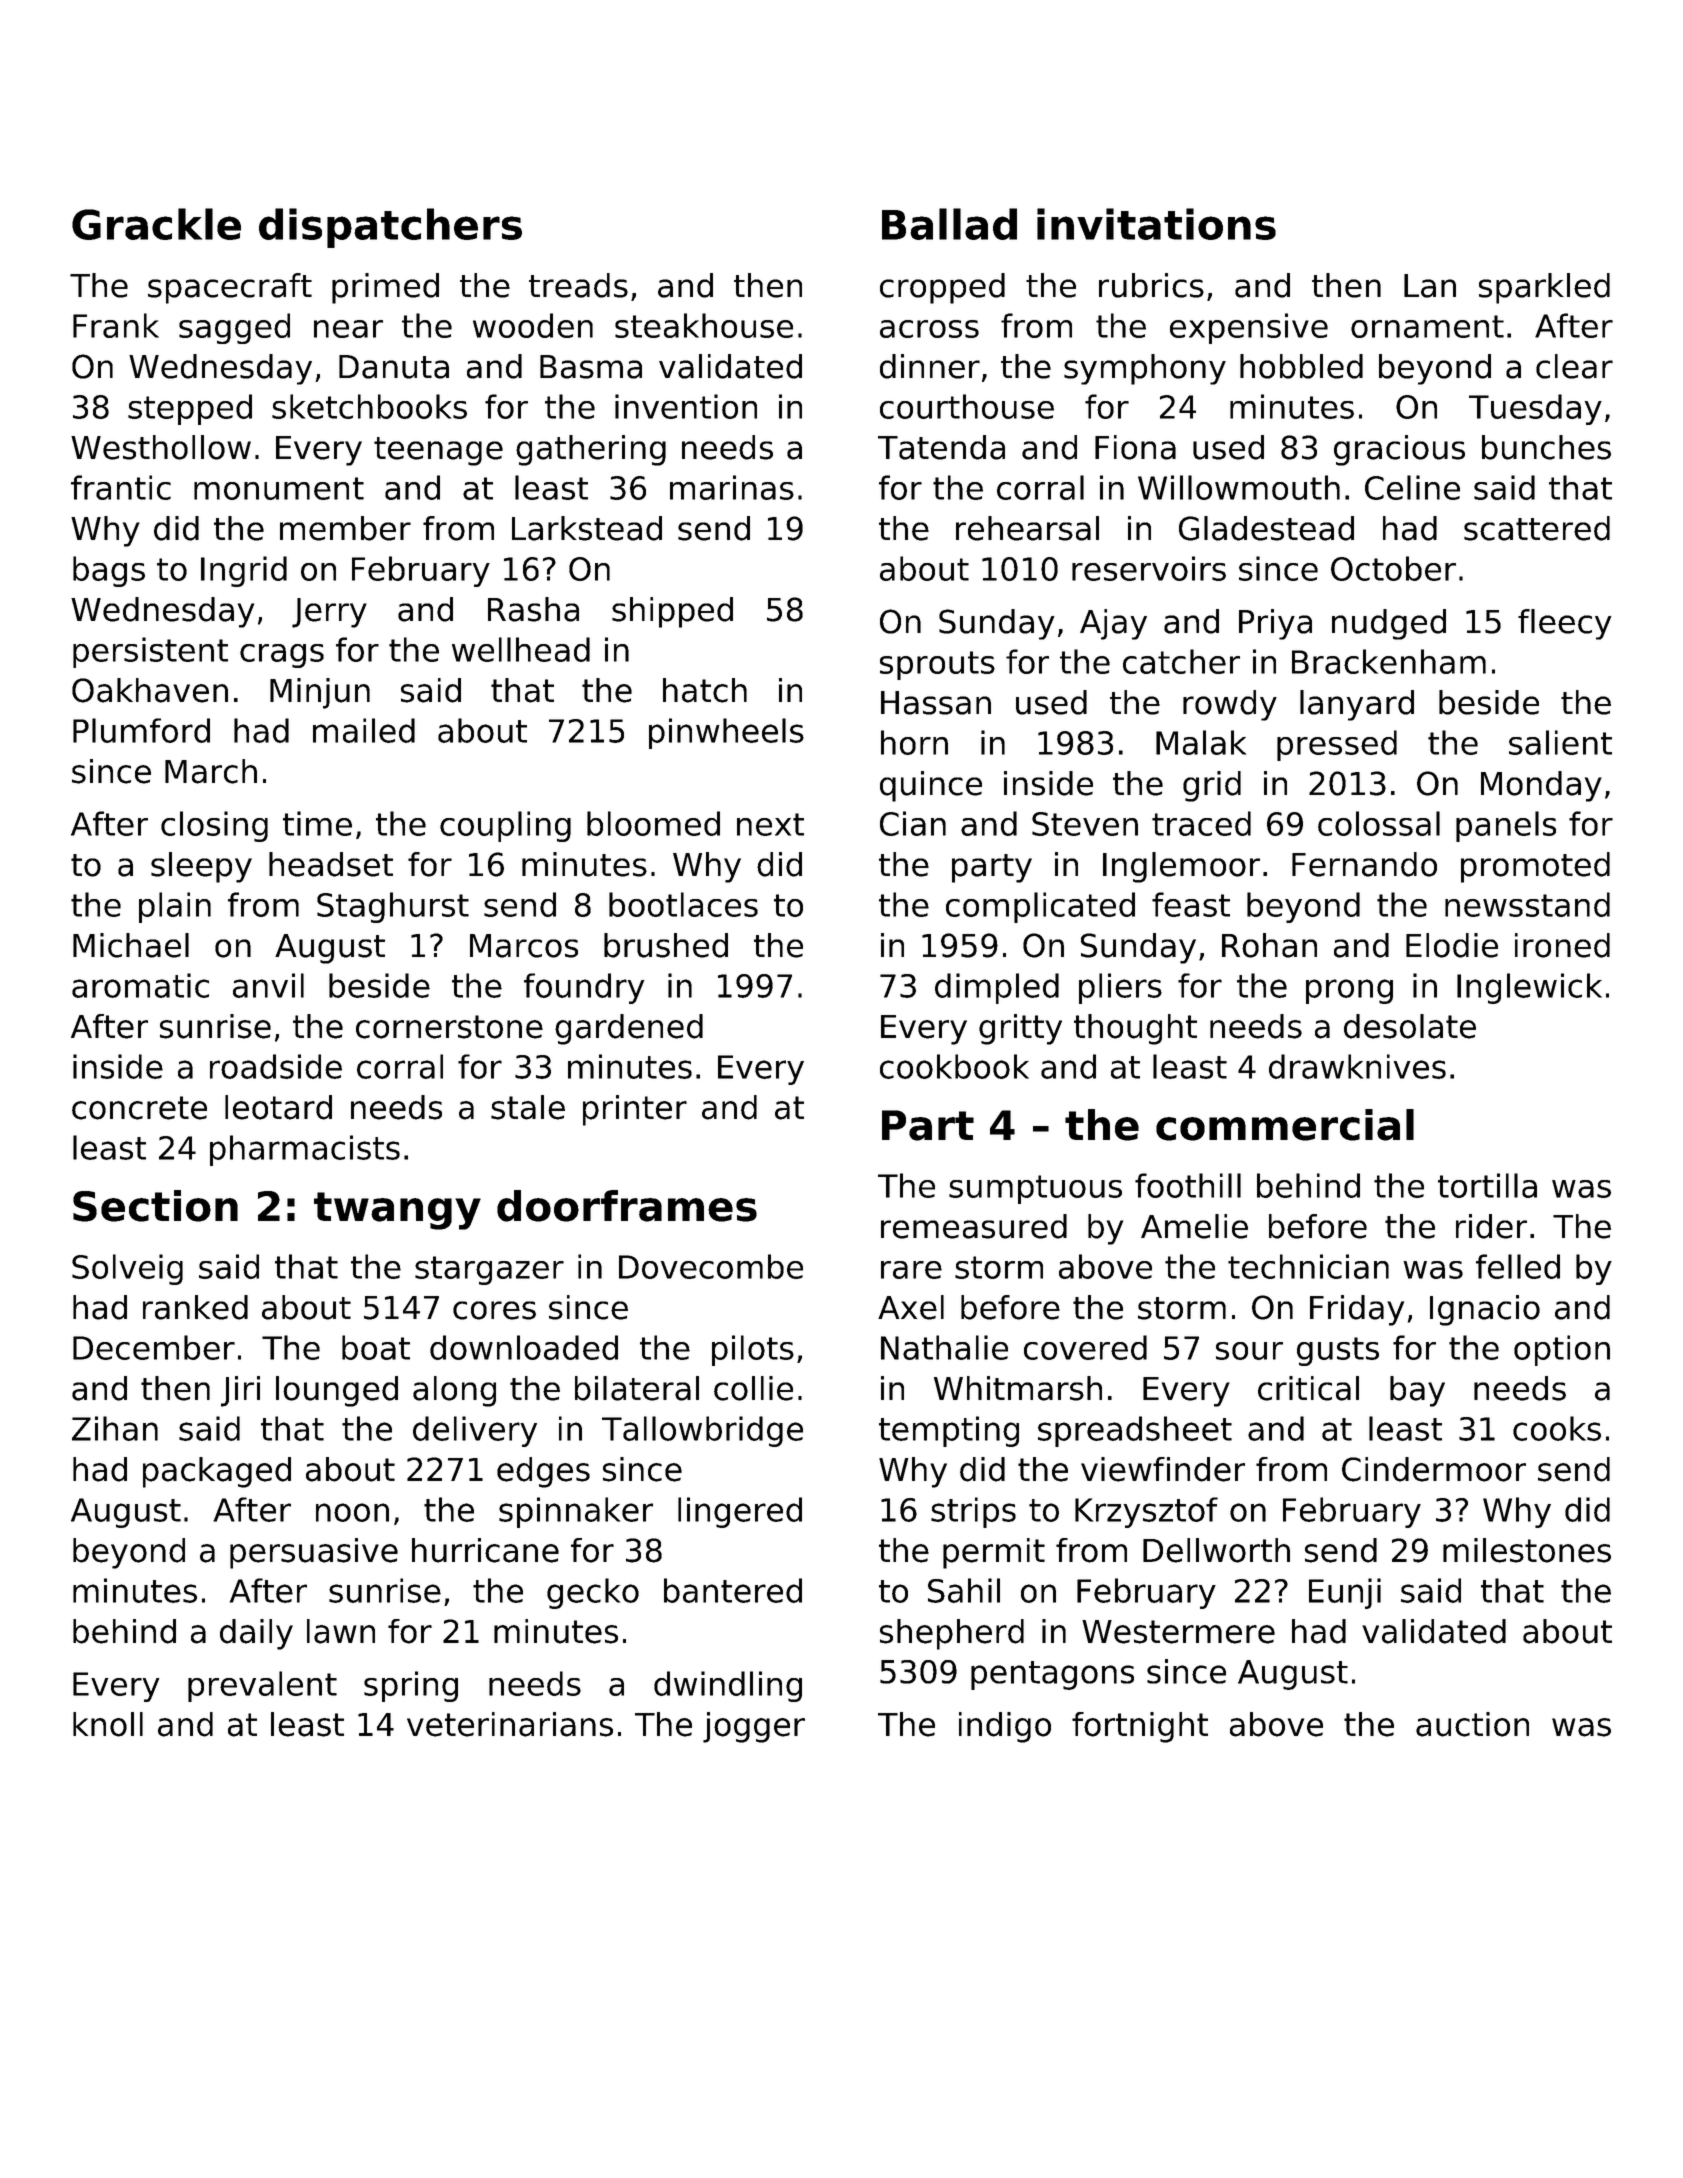  What do you see at coordinates (1005, 1727) in the screenshot?
I see `indigo` at bounding box center [1005, 1727].
